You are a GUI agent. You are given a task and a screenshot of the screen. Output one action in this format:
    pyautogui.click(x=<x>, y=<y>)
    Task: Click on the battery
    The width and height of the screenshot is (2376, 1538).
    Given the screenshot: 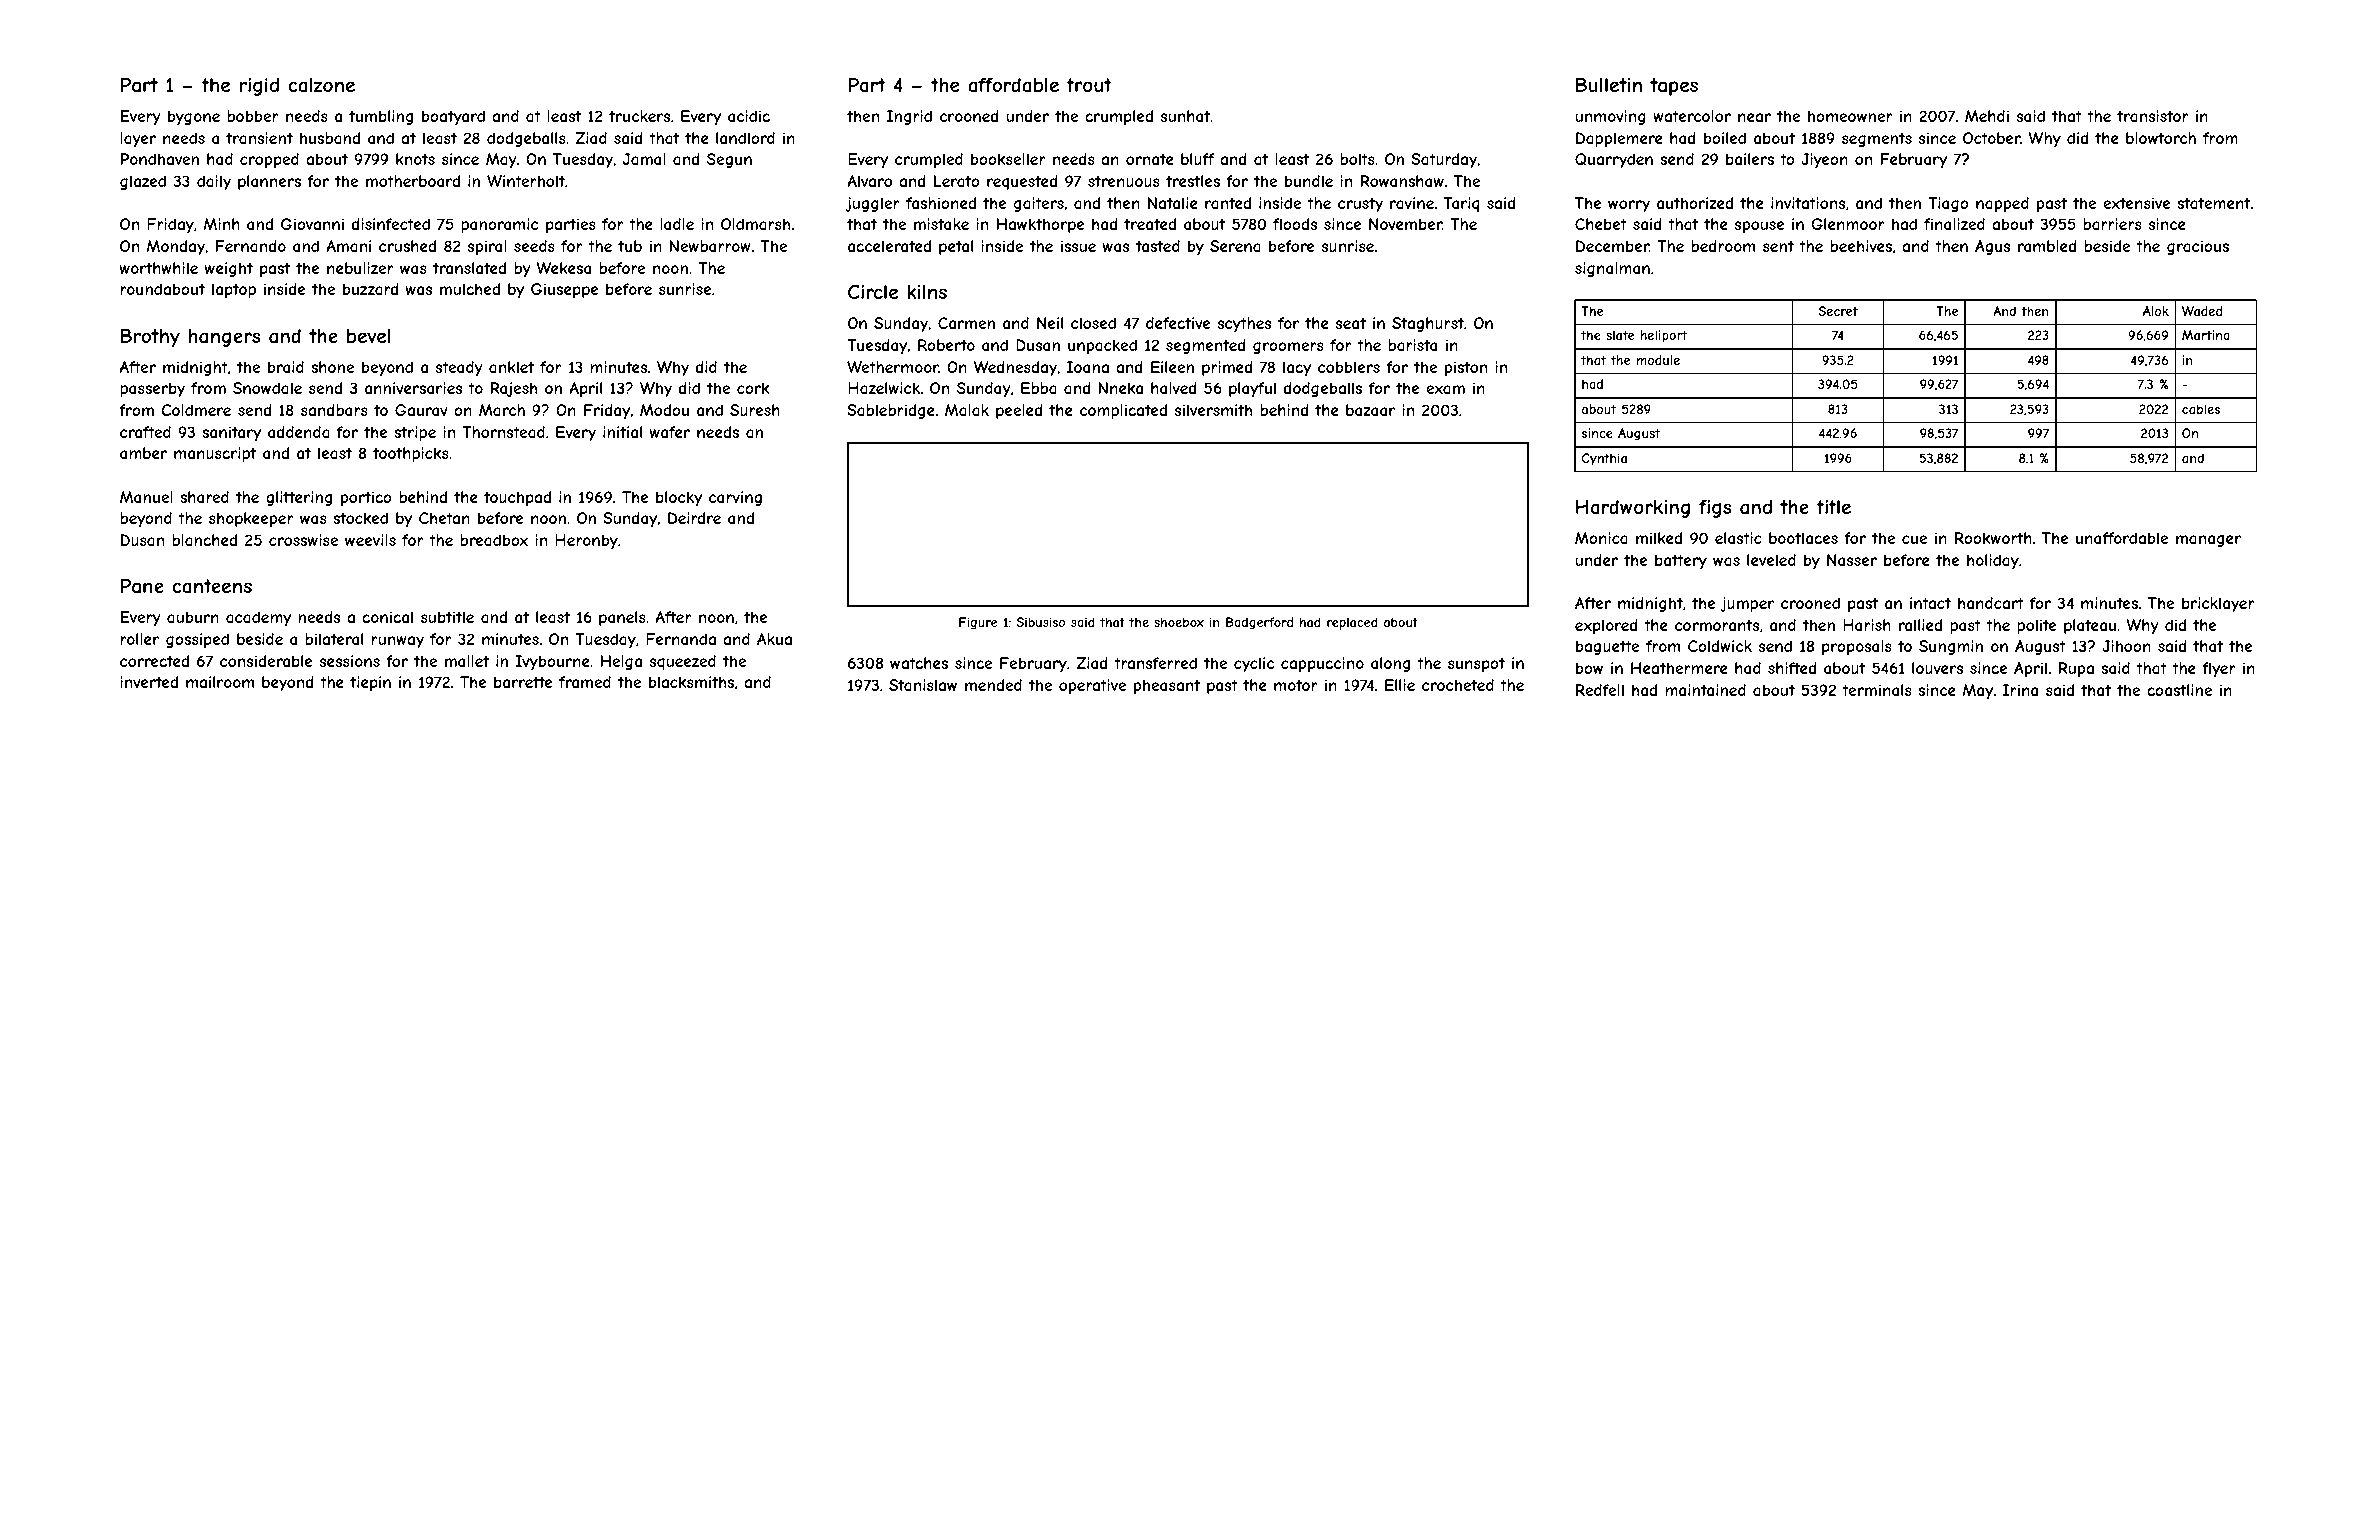 What is the action you would take?
    pyautogui.click(x=1681, y=561)
